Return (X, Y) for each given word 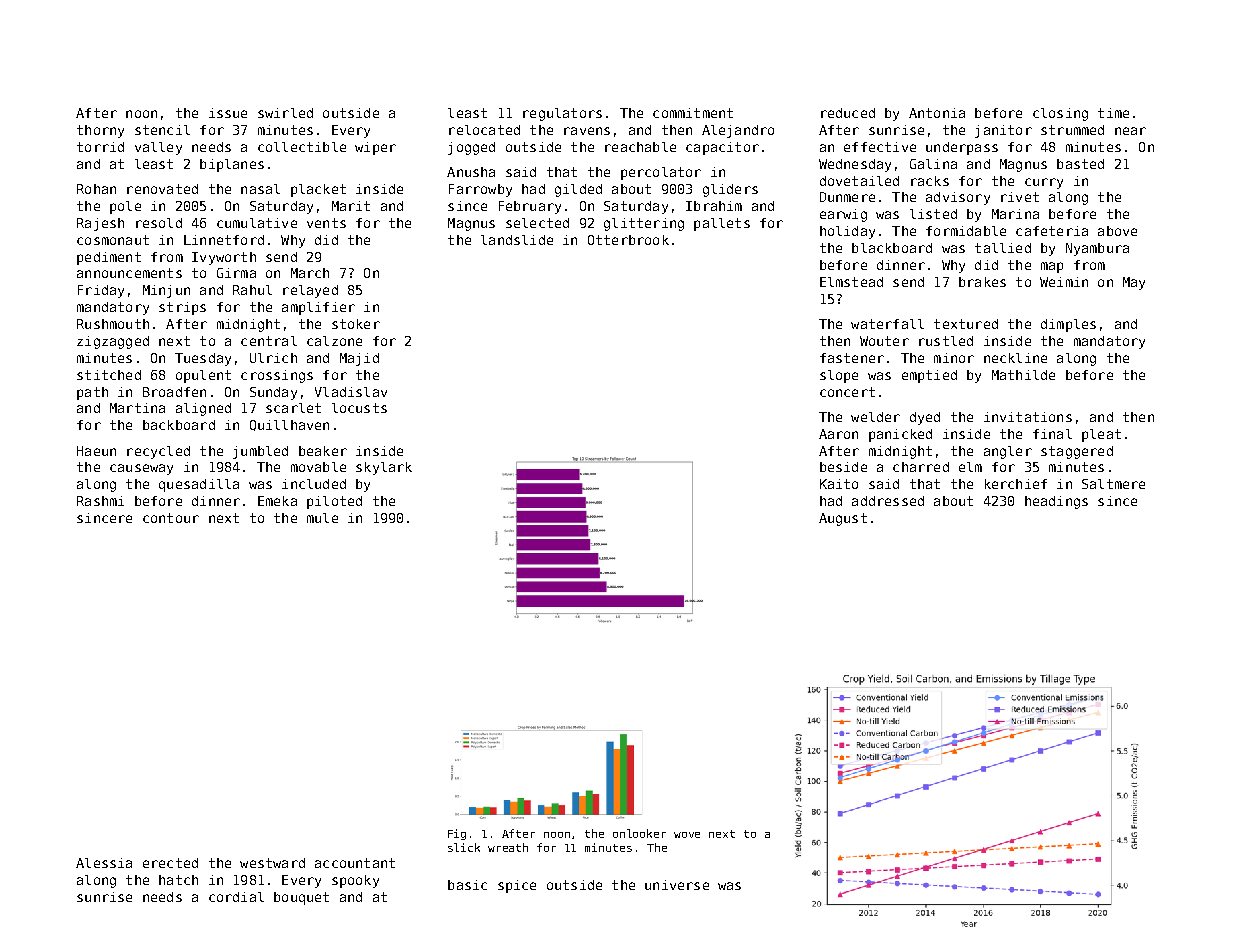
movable (318, 467)
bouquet (301, 898)
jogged (471, 148)
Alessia (104, 863)
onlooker (639, 833)
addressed (888, 501)
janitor (1003, 131)
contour (171, 518)
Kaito (839, 484)
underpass (962, 148)
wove (687, 835)
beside (843, 467)
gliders (730, 190)
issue (228, 113)
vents (326, 223)
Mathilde (1023, 375)
